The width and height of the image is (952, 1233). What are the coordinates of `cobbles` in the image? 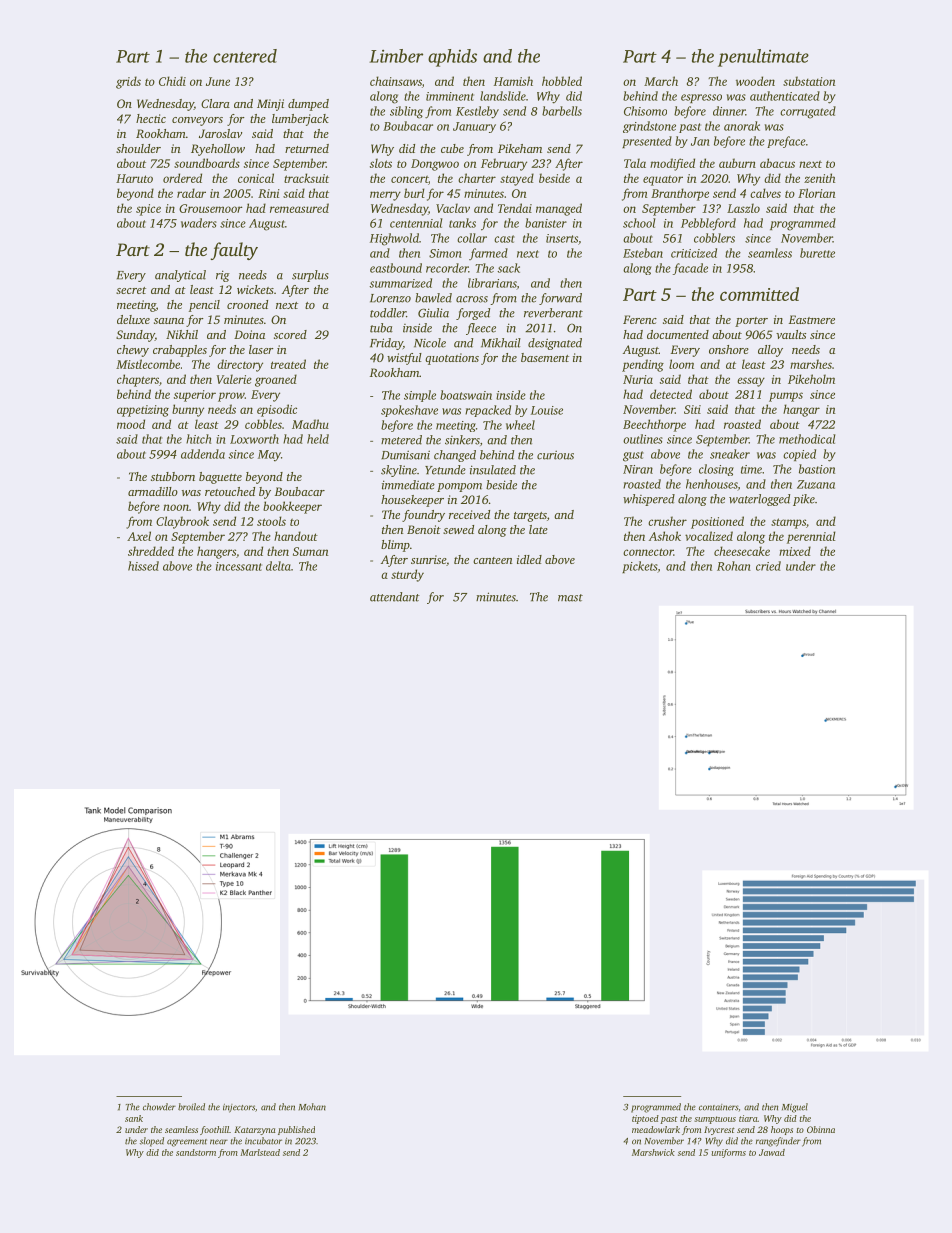 It's located at (263, 424).
